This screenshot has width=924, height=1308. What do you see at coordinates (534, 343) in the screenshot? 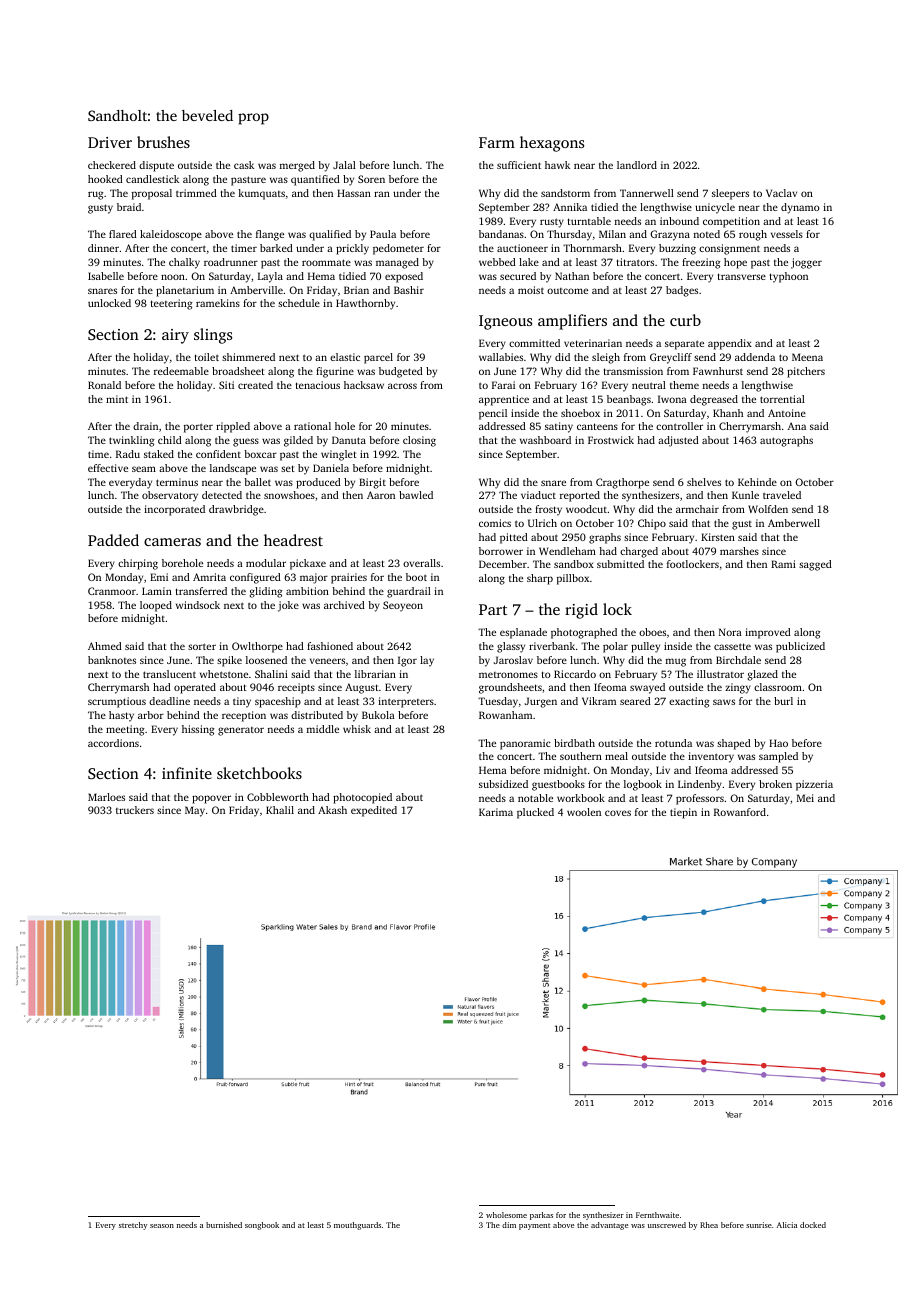
I see `committed` at bounding box center [534, 343].
